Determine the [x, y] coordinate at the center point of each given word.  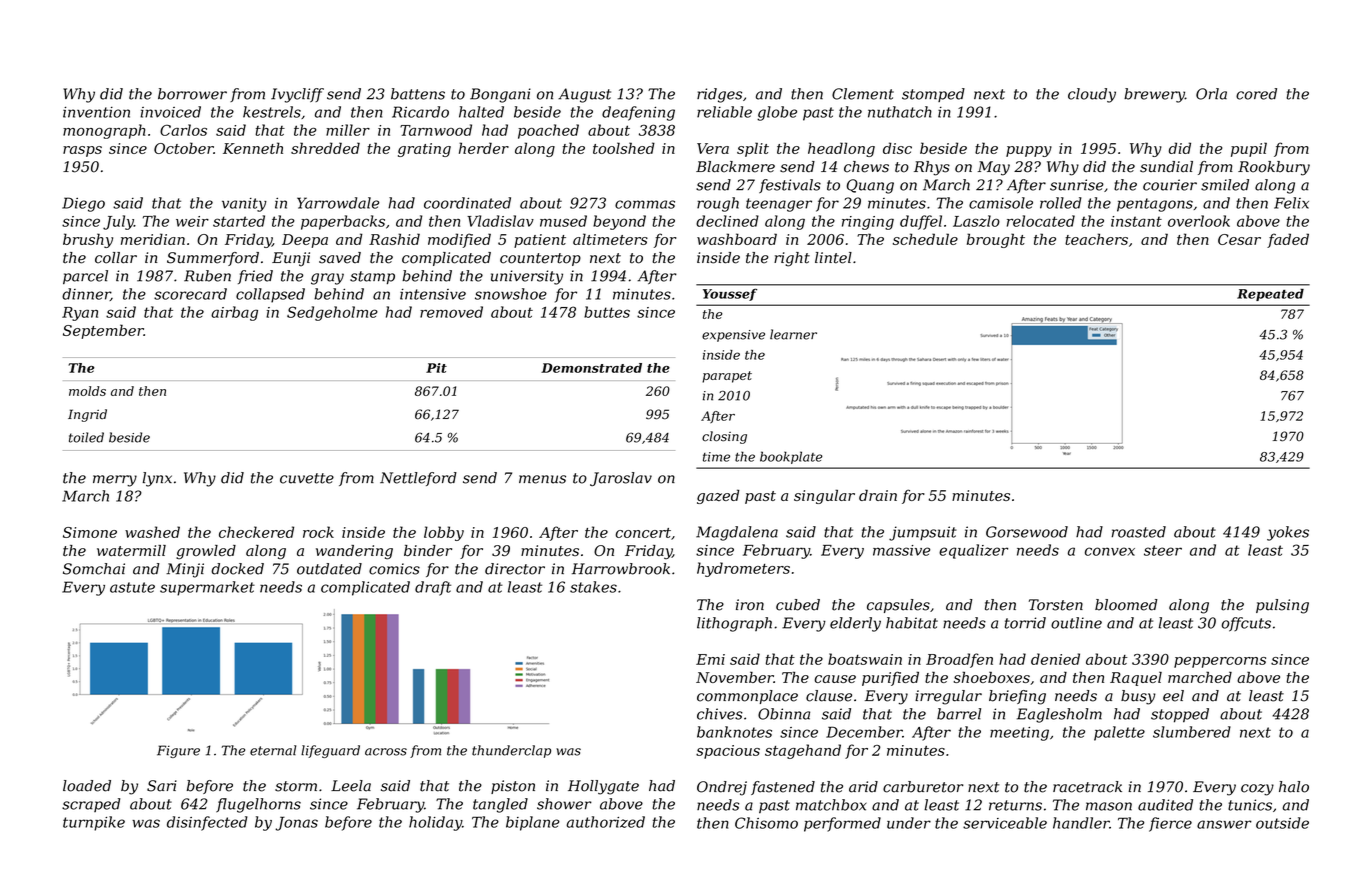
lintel [833, 258]
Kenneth [253, 148]
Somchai [94, 569]
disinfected [207, 823]
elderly [855, 624]
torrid [1025, 623]
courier [1170, 185]
